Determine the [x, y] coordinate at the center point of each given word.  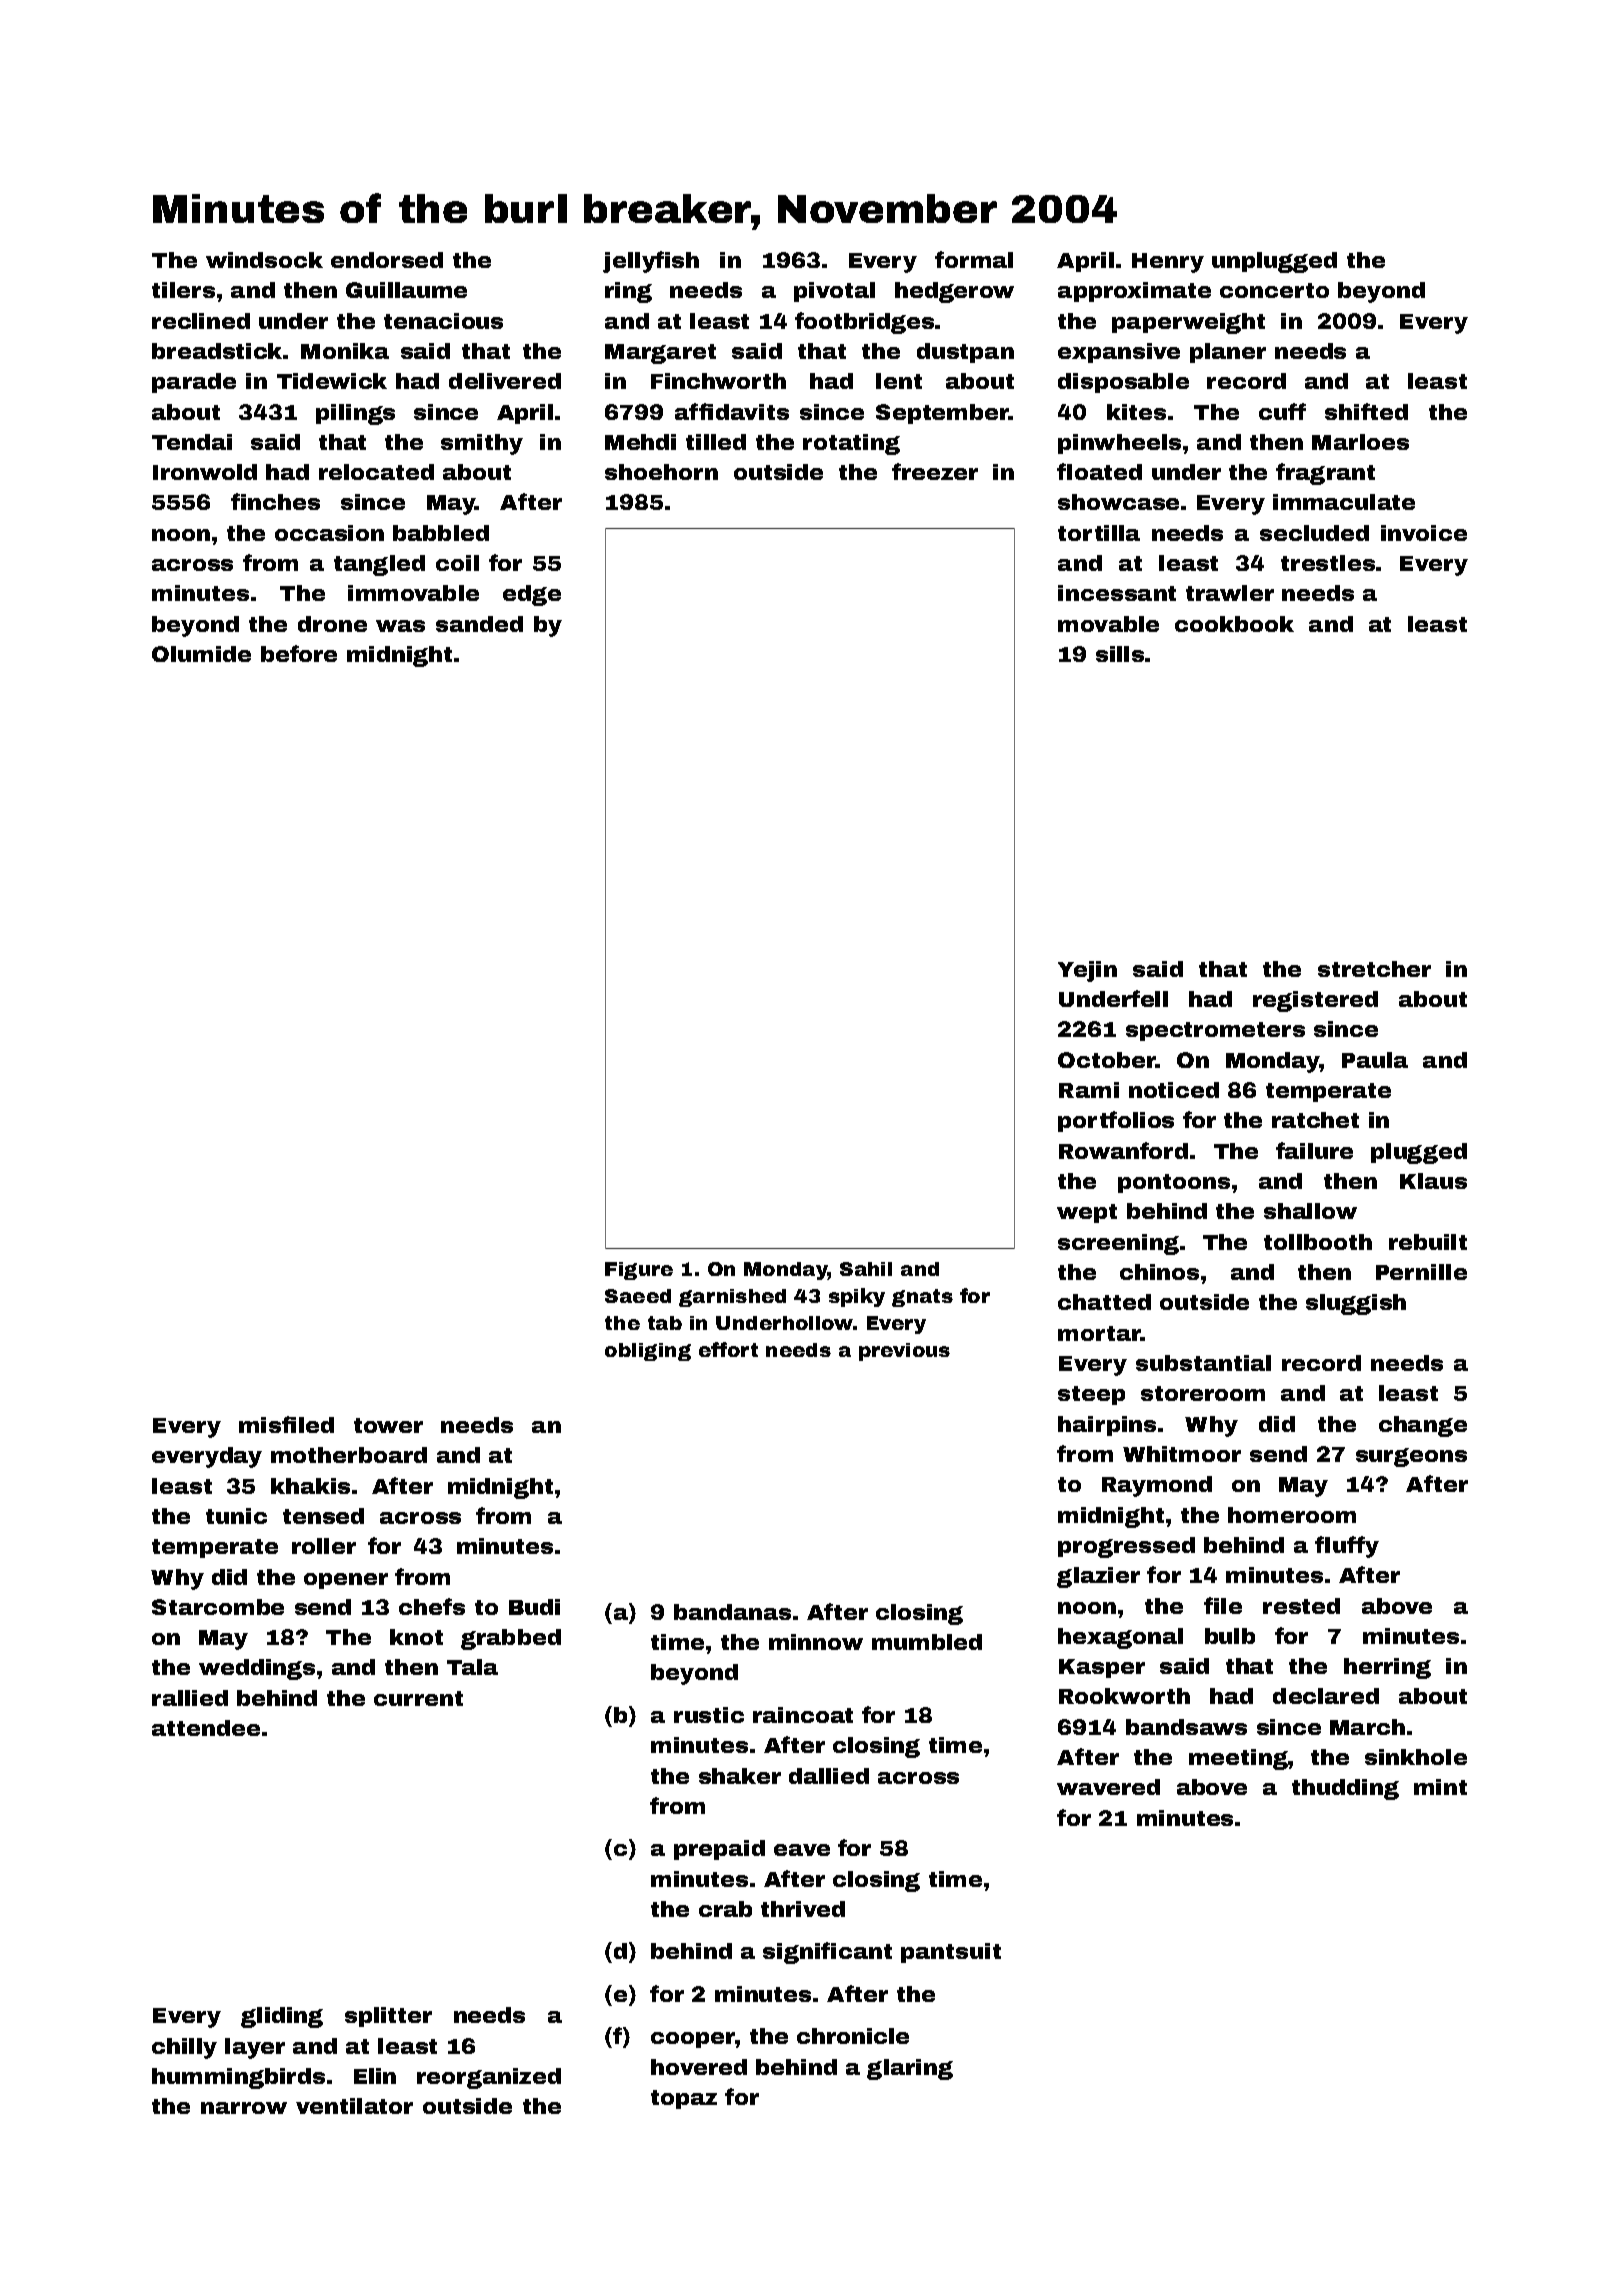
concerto [1274, 290]
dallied [829, 1776]
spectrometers [1215, 1031]
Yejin [1087, 971]
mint [1440, 1787]
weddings [257, 1669]
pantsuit [951, 1953]
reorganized [489, 2078]
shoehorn [661, 472]
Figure [639, 1271]
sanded [479, 624]
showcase [1118, 502]
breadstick [218, 351]
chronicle [853, 2036]
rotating [851, 444]
